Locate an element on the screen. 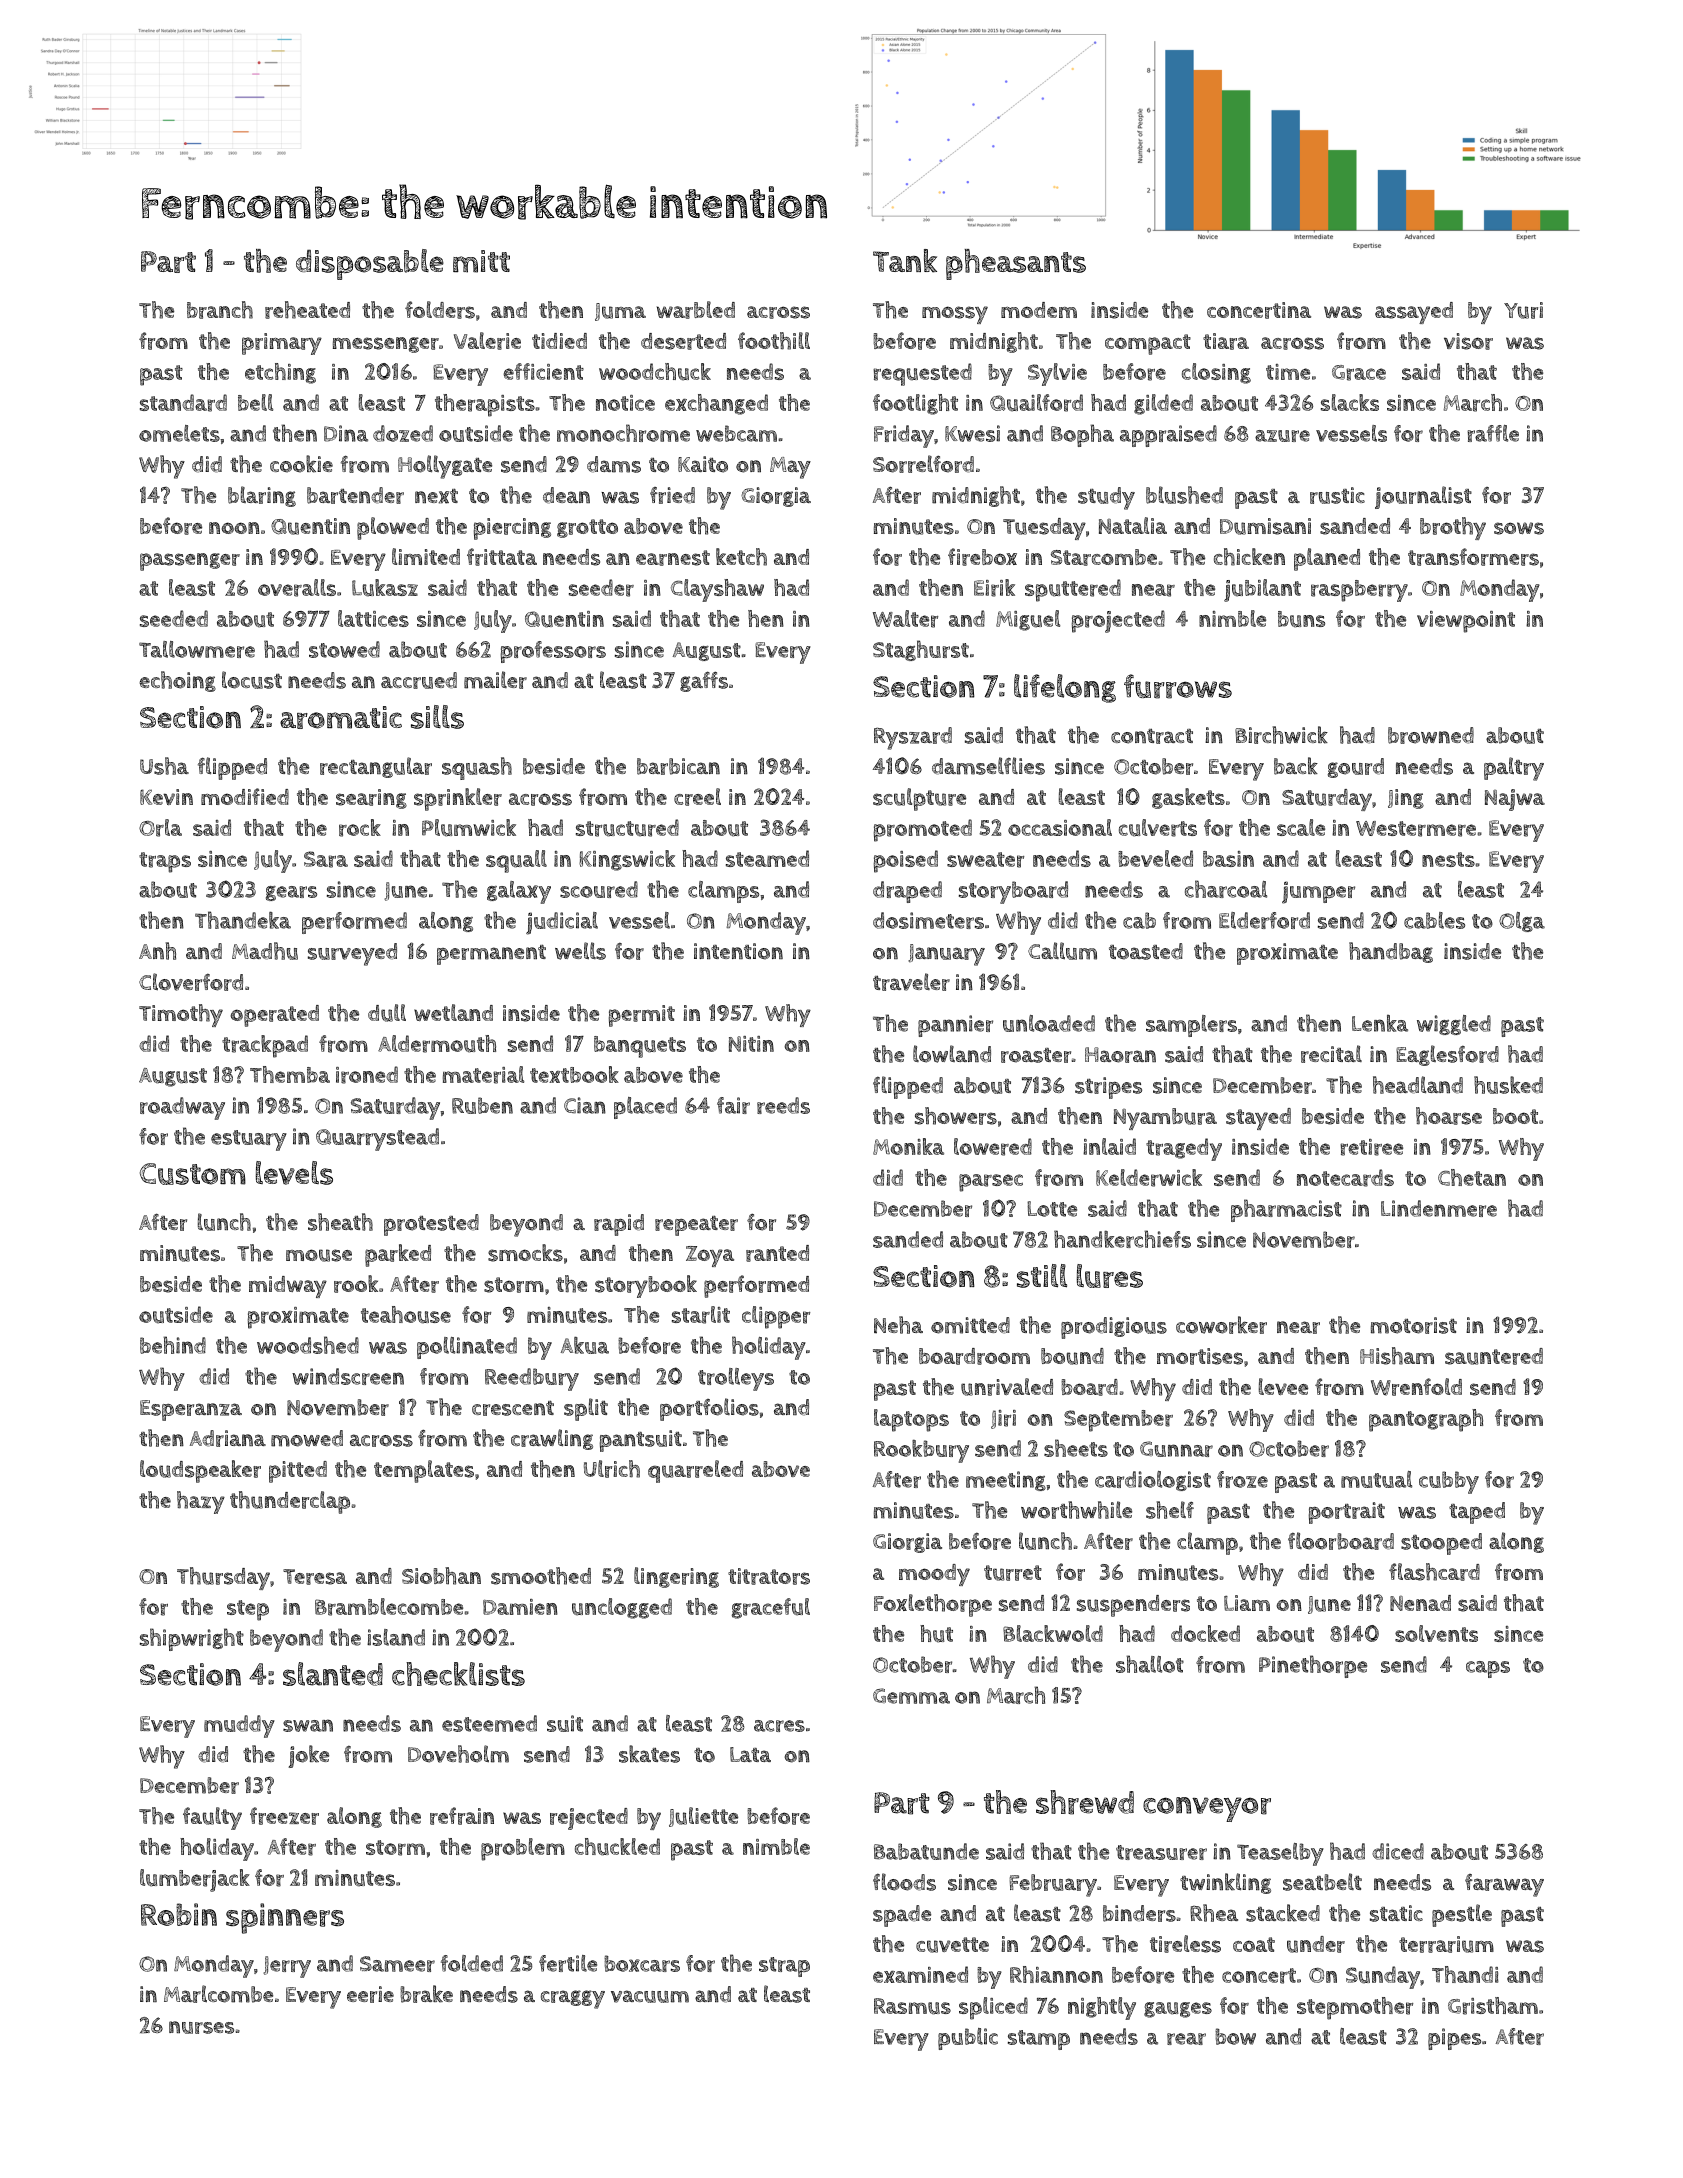  sweater is located at coordinates (985, 860).
